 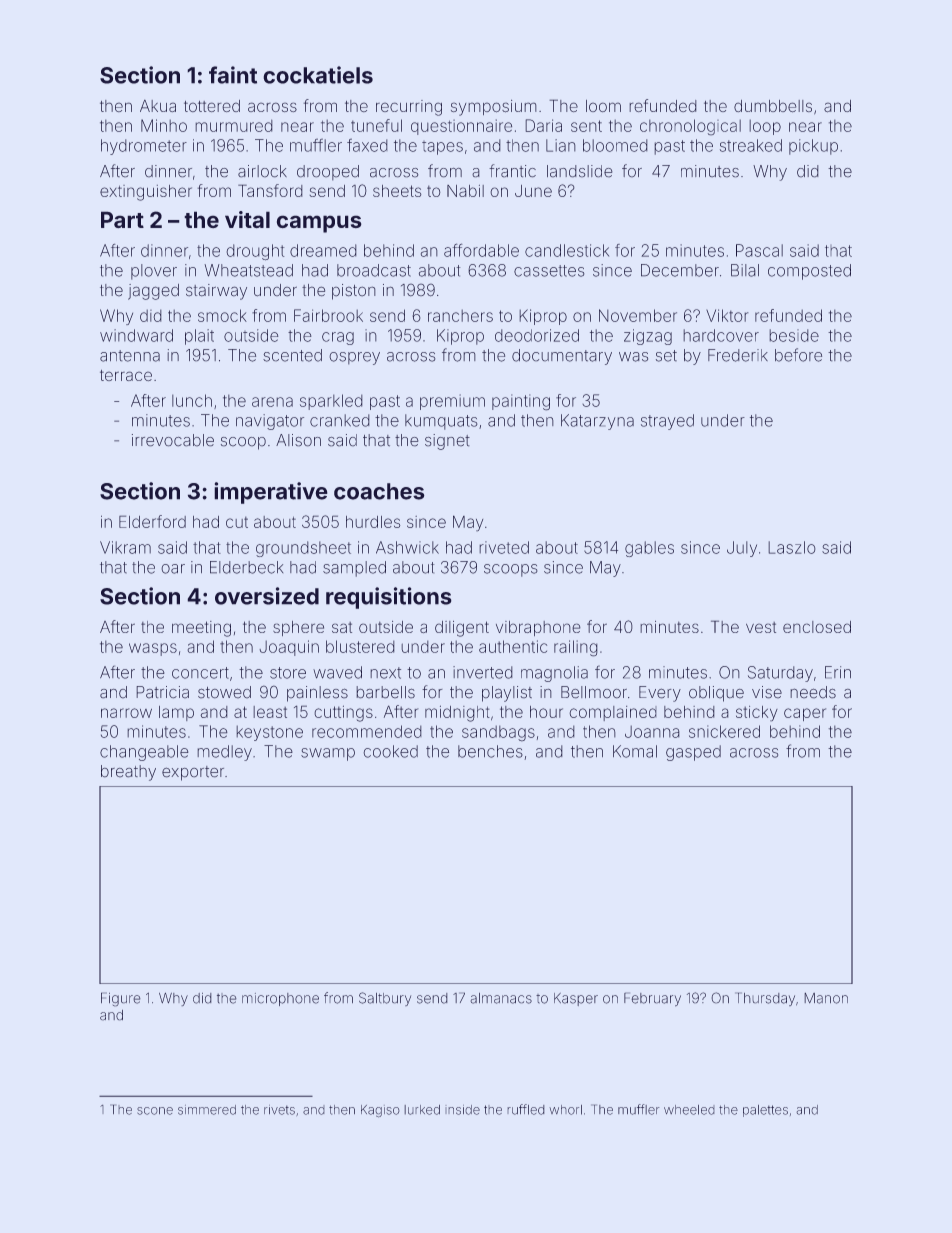 What do you see at coordinates (826, 998) in the image?
I see `Manon` at bounding box center [826, 998].
